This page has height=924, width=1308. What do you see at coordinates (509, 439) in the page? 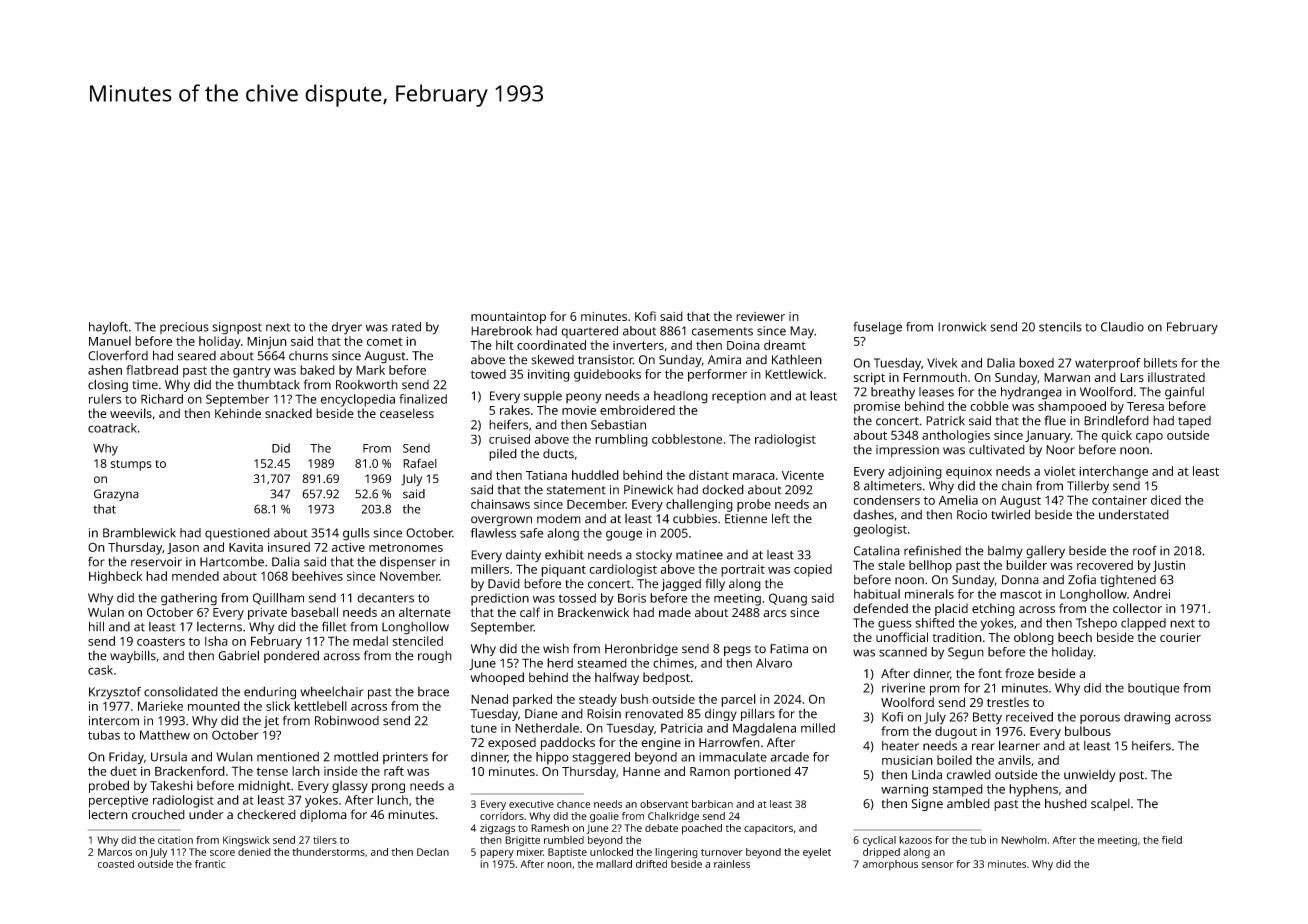
I see `cruised` at bounding box center [509, 439].
